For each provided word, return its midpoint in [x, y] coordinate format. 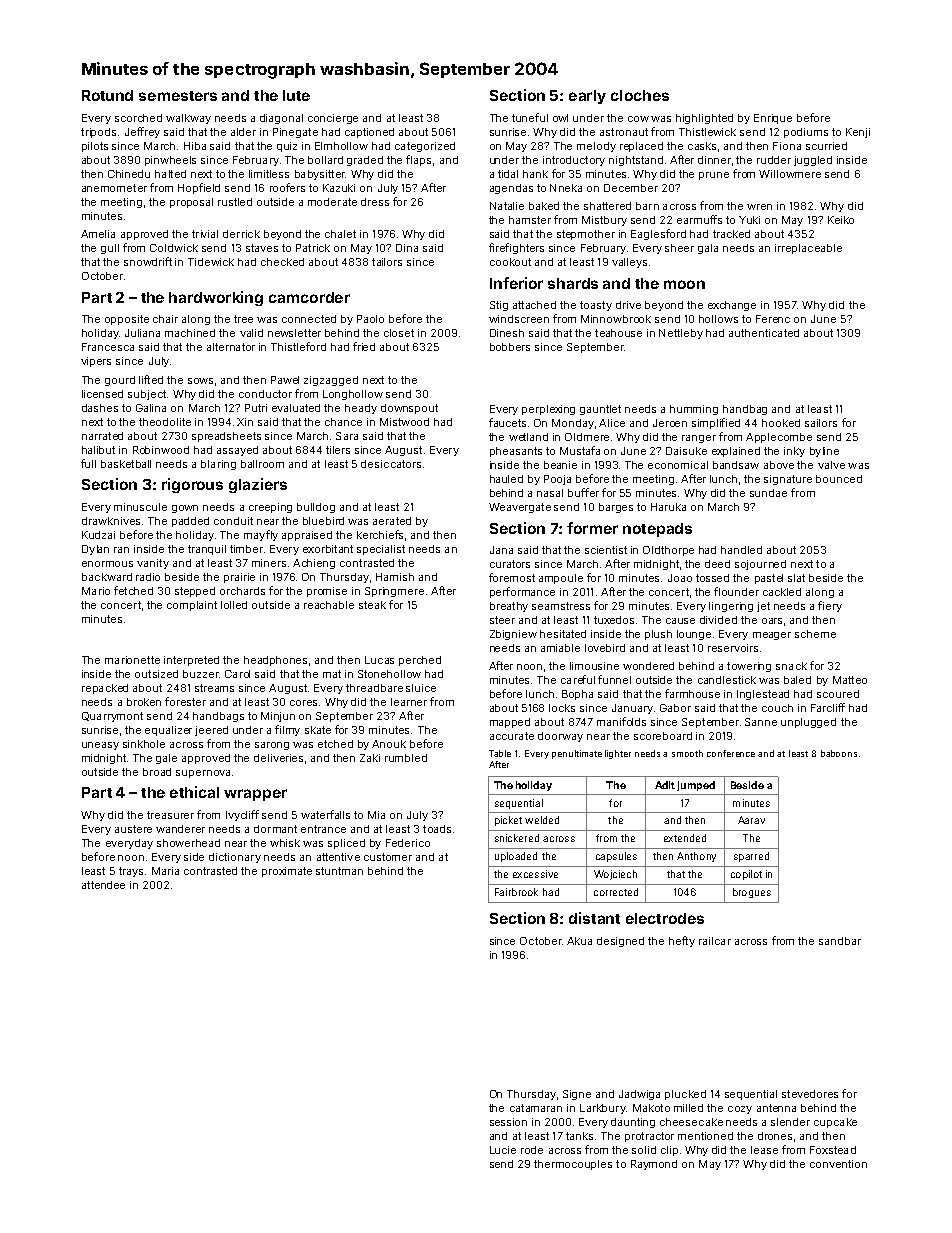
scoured [838, 694]
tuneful [530, 117]
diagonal [281, 119]
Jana [501, 550]
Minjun [278, 717]
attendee [103, 885]
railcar [715, 941]
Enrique [773, 119]
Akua [579, 941]
